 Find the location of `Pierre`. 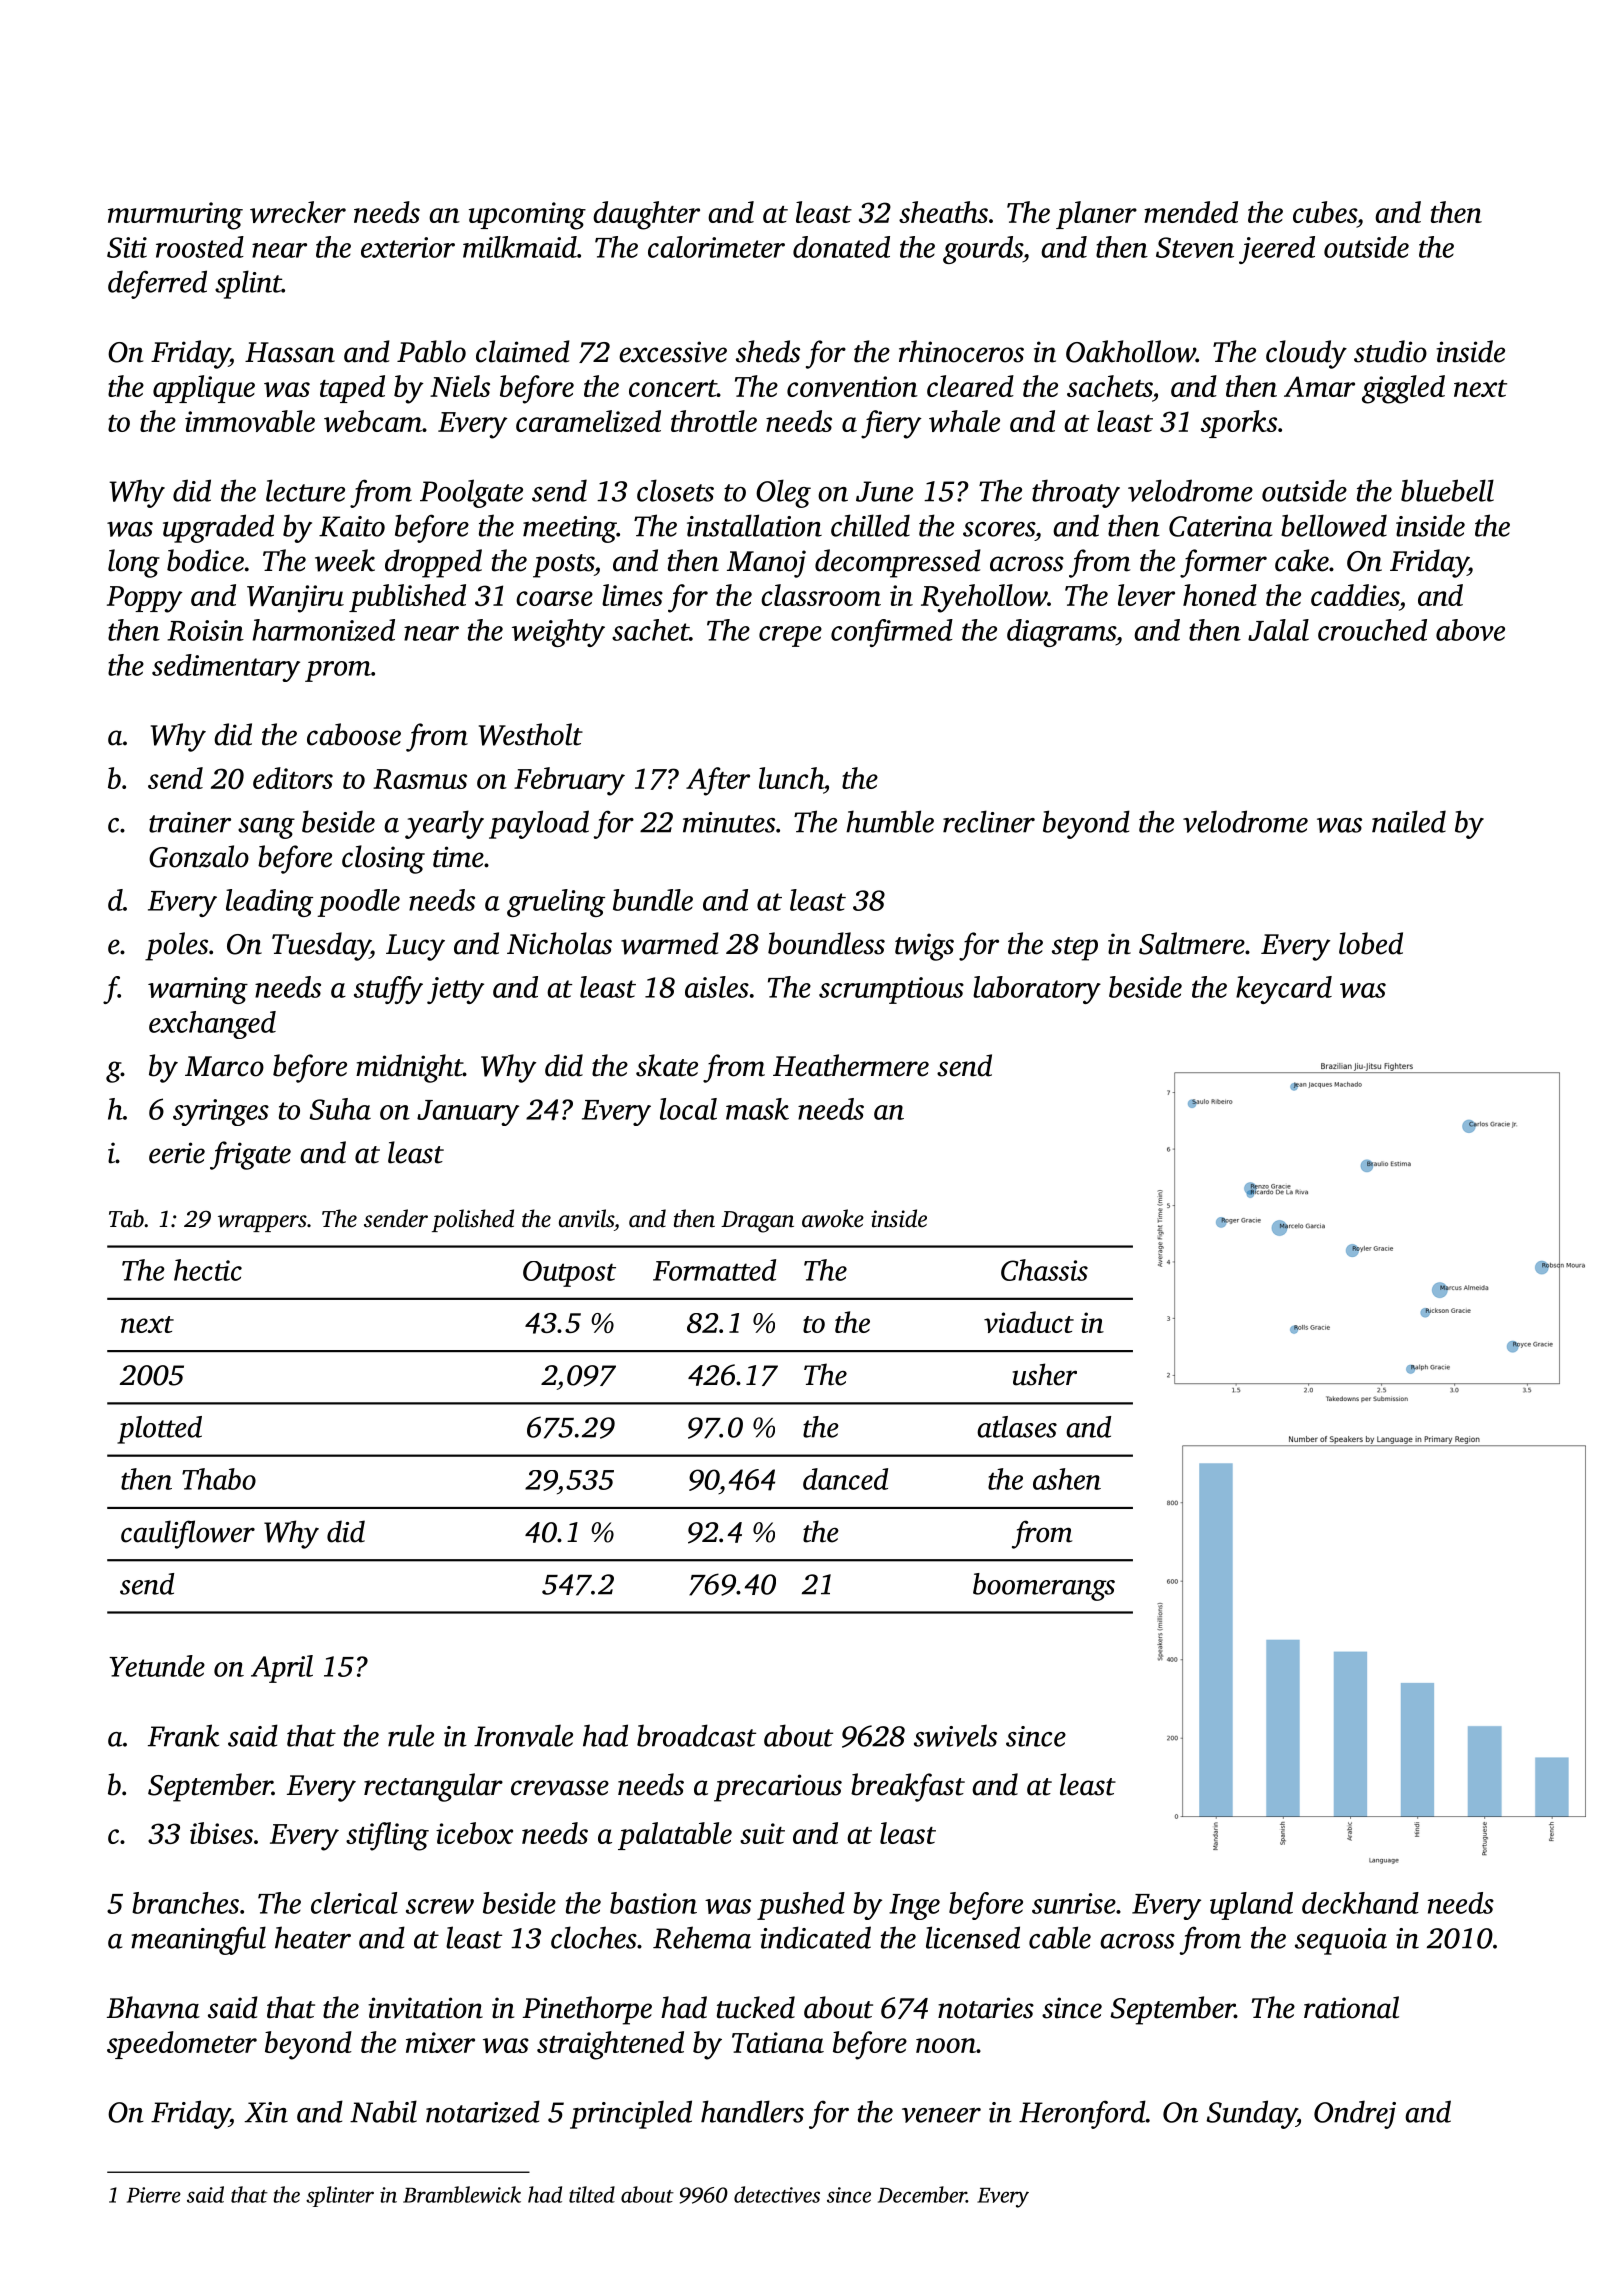

Pierre is located at coordinates (154, 2195).
